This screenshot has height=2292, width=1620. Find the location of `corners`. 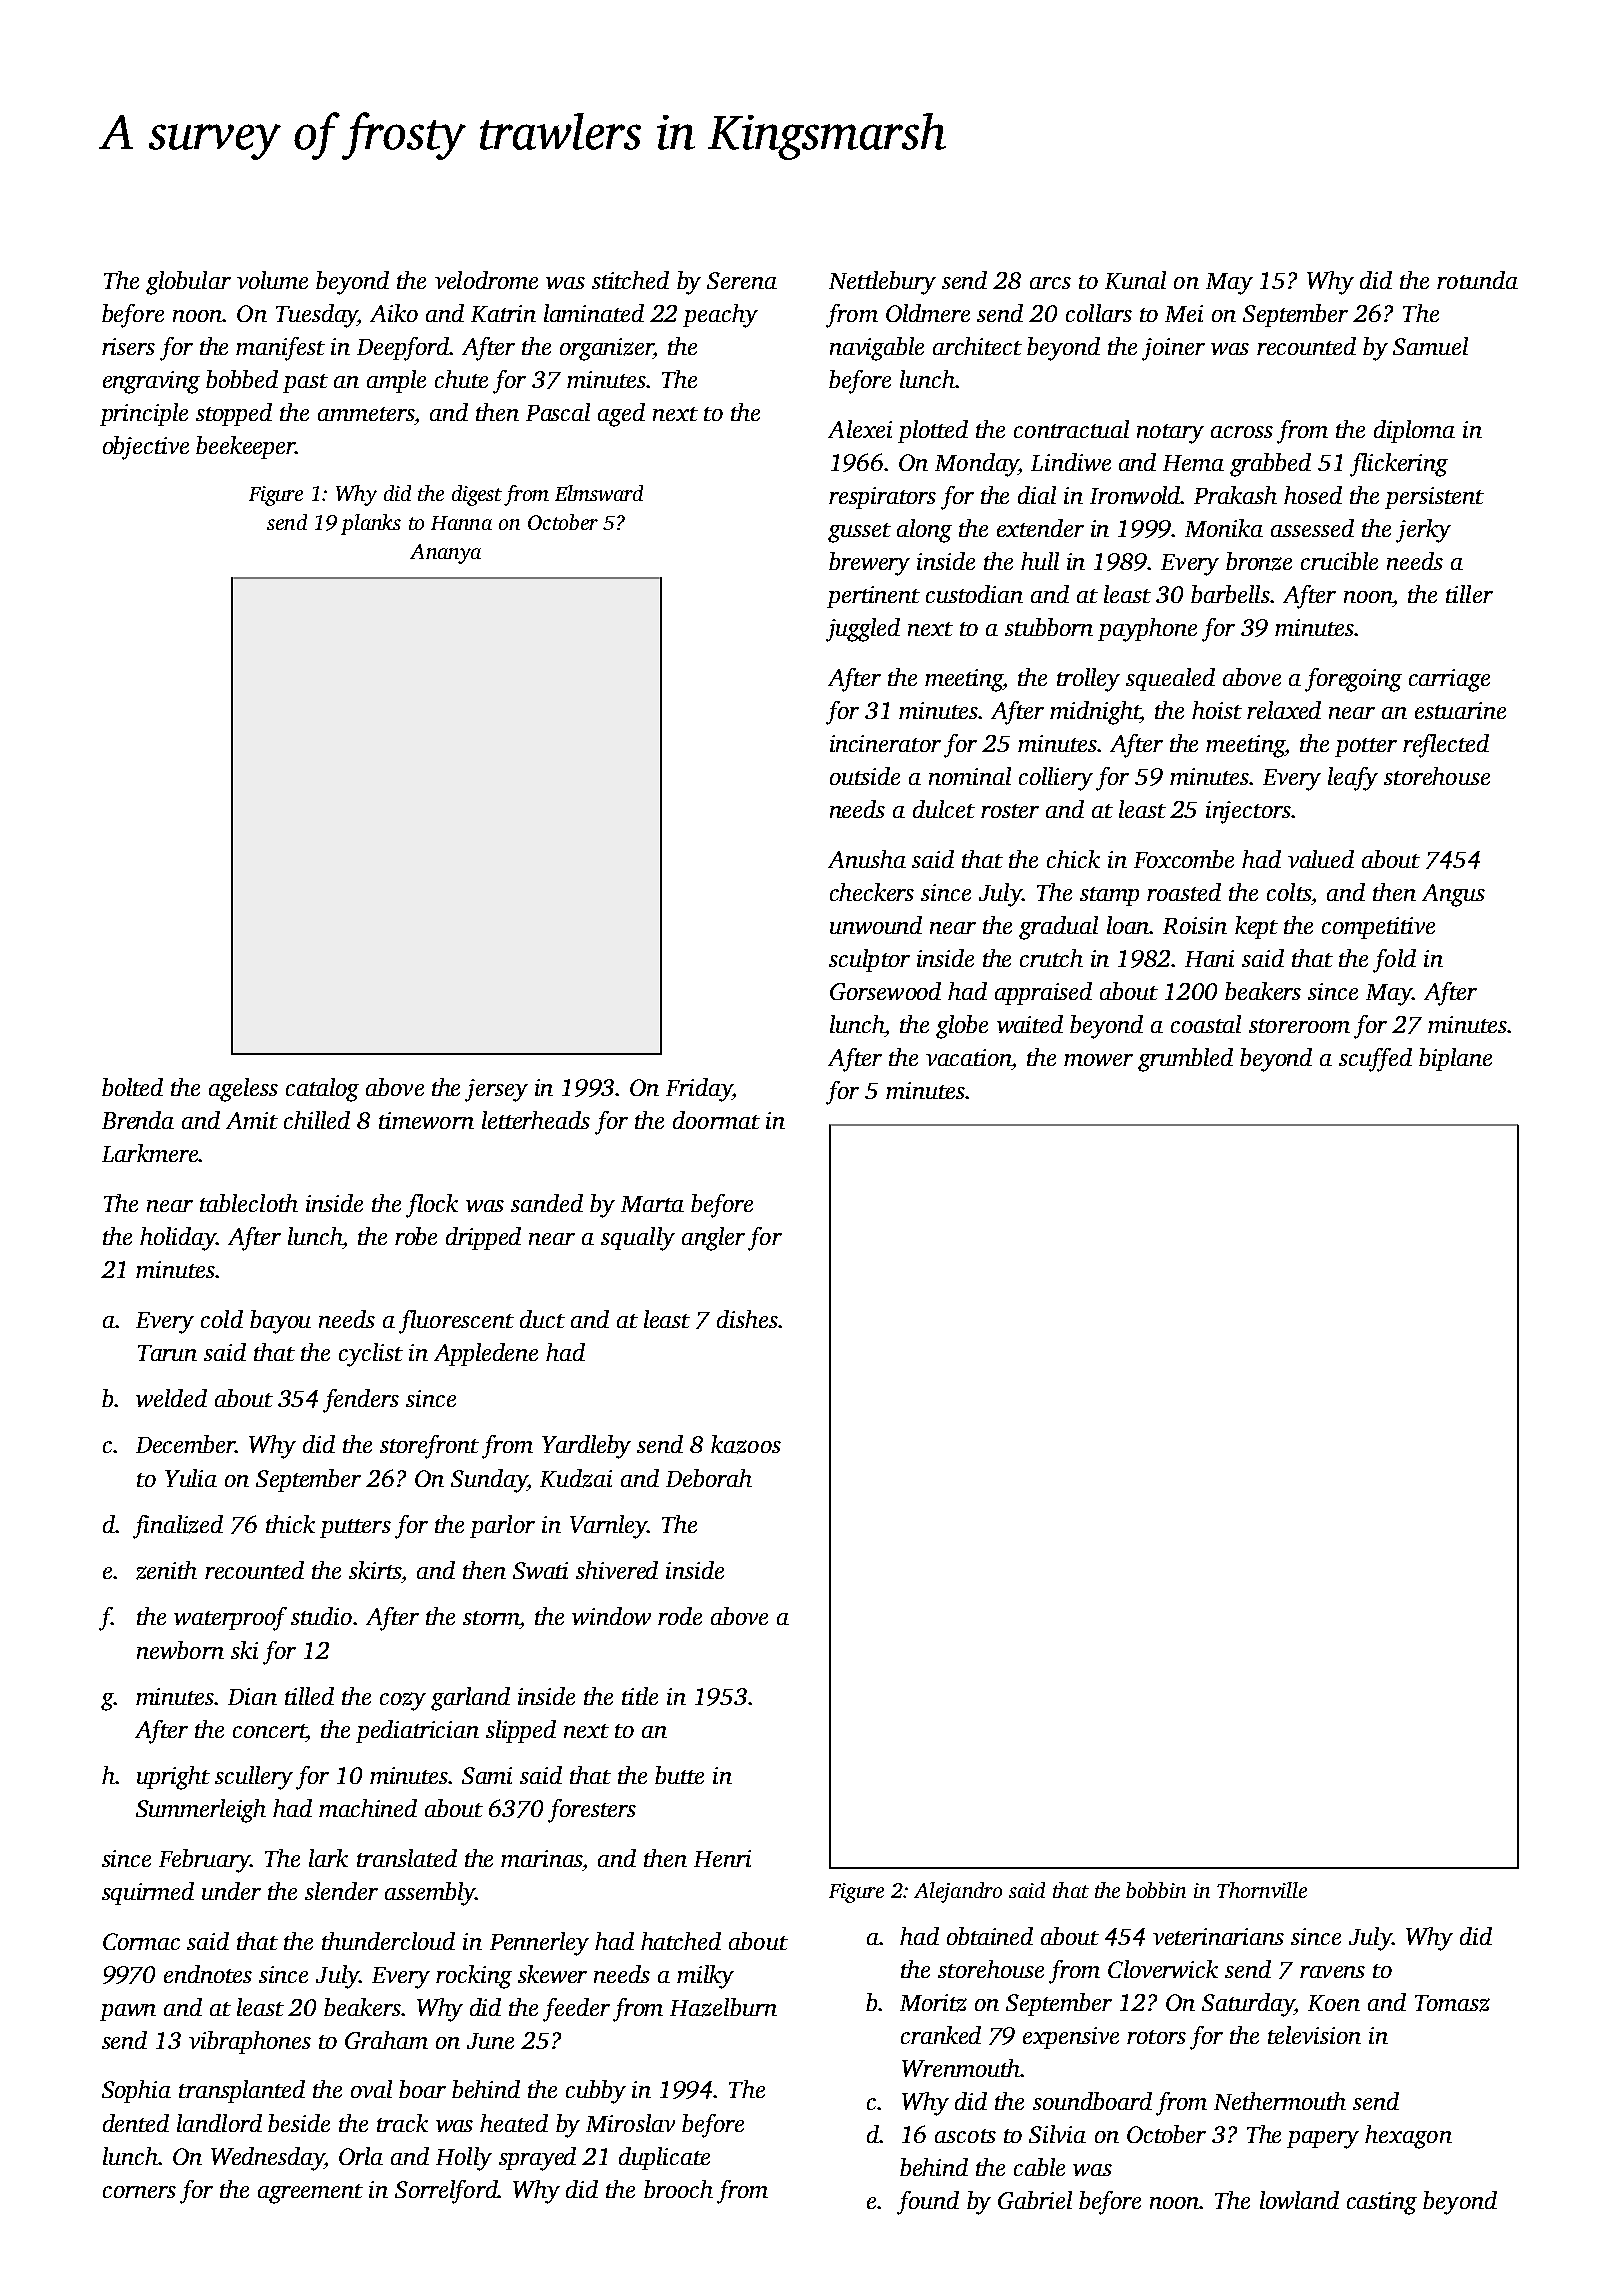

corners is located at coordinates (139, 2192).
